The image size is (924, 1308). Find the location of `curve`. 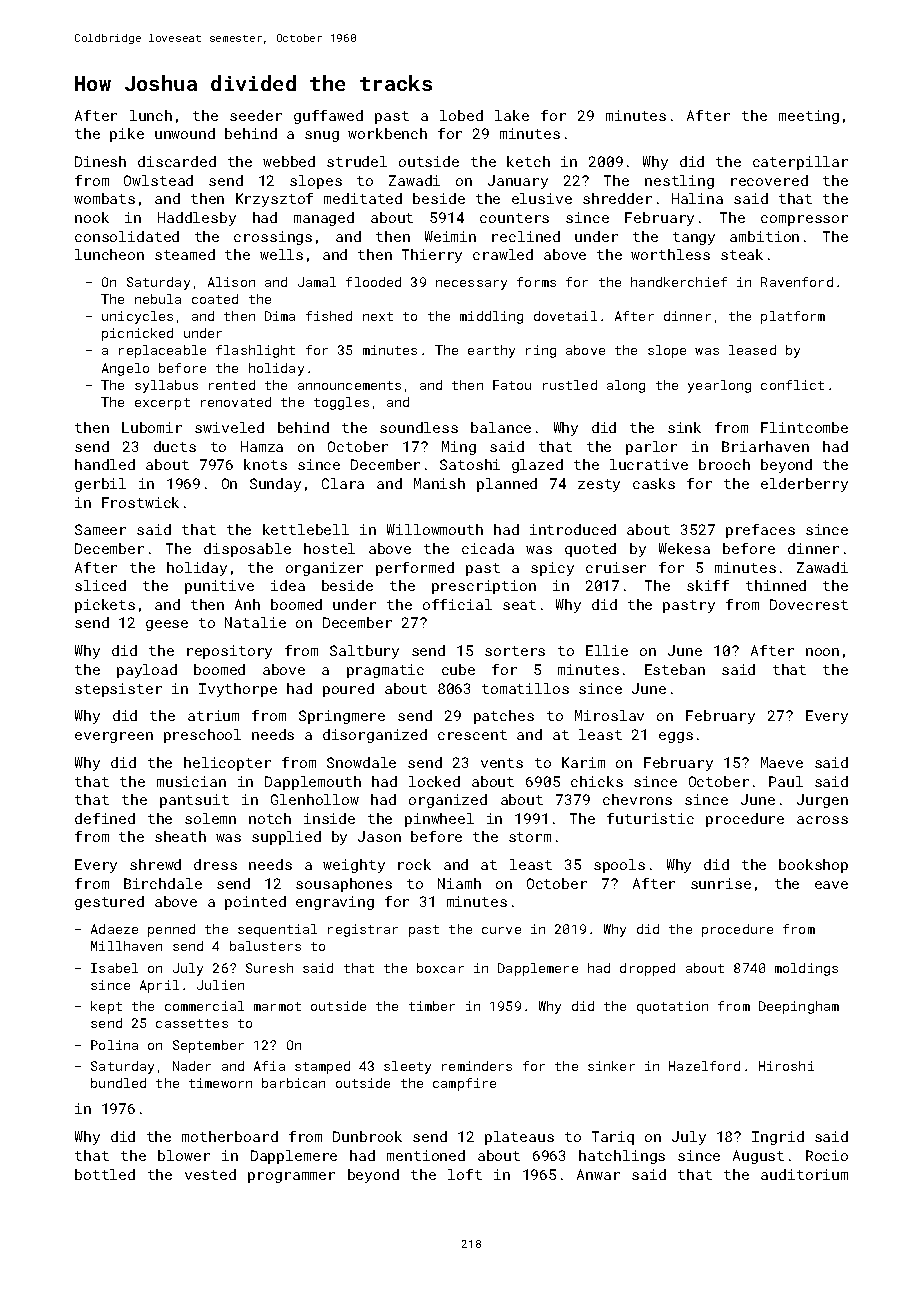

curve is located at coordinates (501, 930).
